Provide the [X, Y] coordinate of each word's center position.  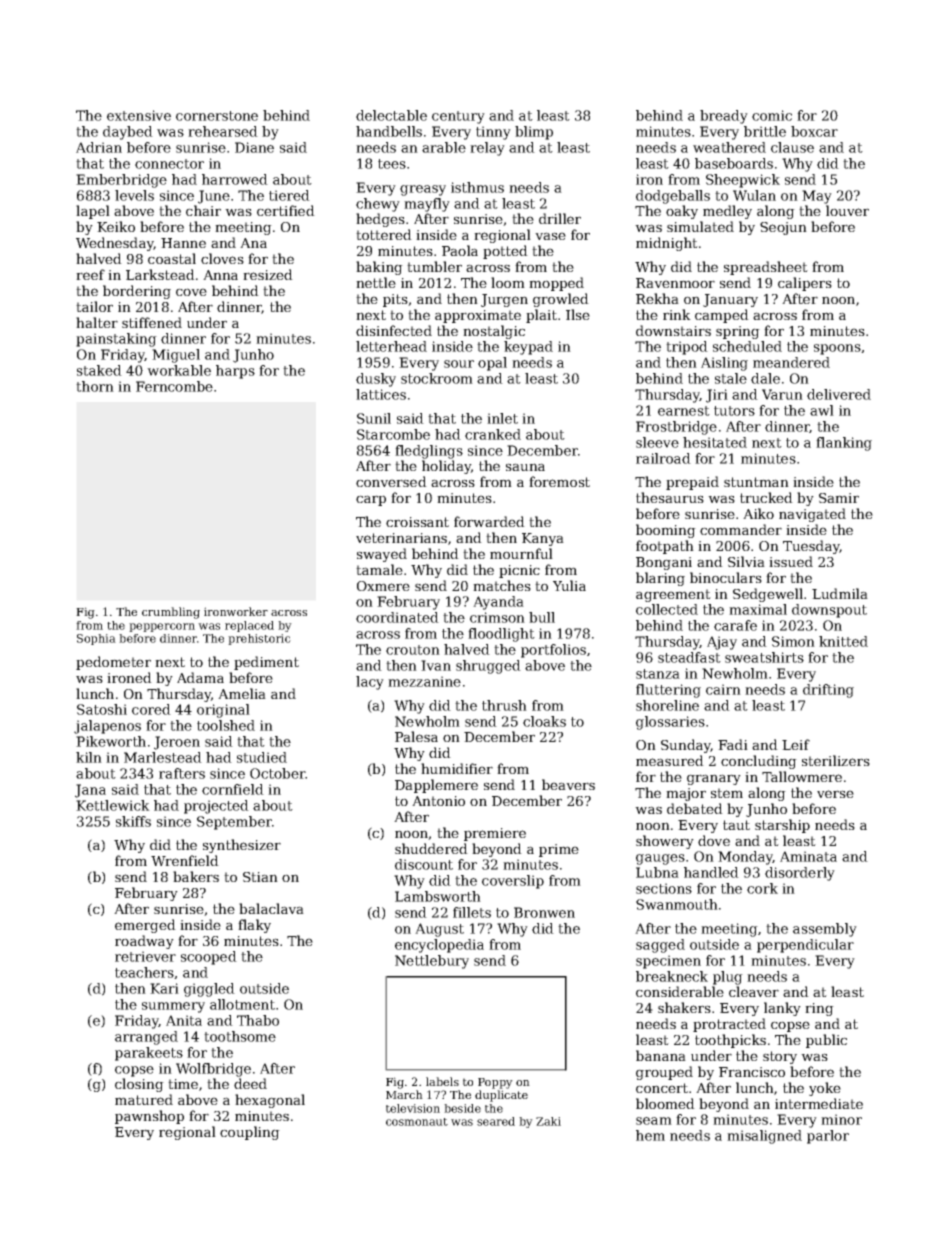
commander [741, 529]
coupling [250, 1133]
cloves [222, 258]
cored [151, 709]
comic [772, 115]
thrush [504, 705]
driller [560, 218]
